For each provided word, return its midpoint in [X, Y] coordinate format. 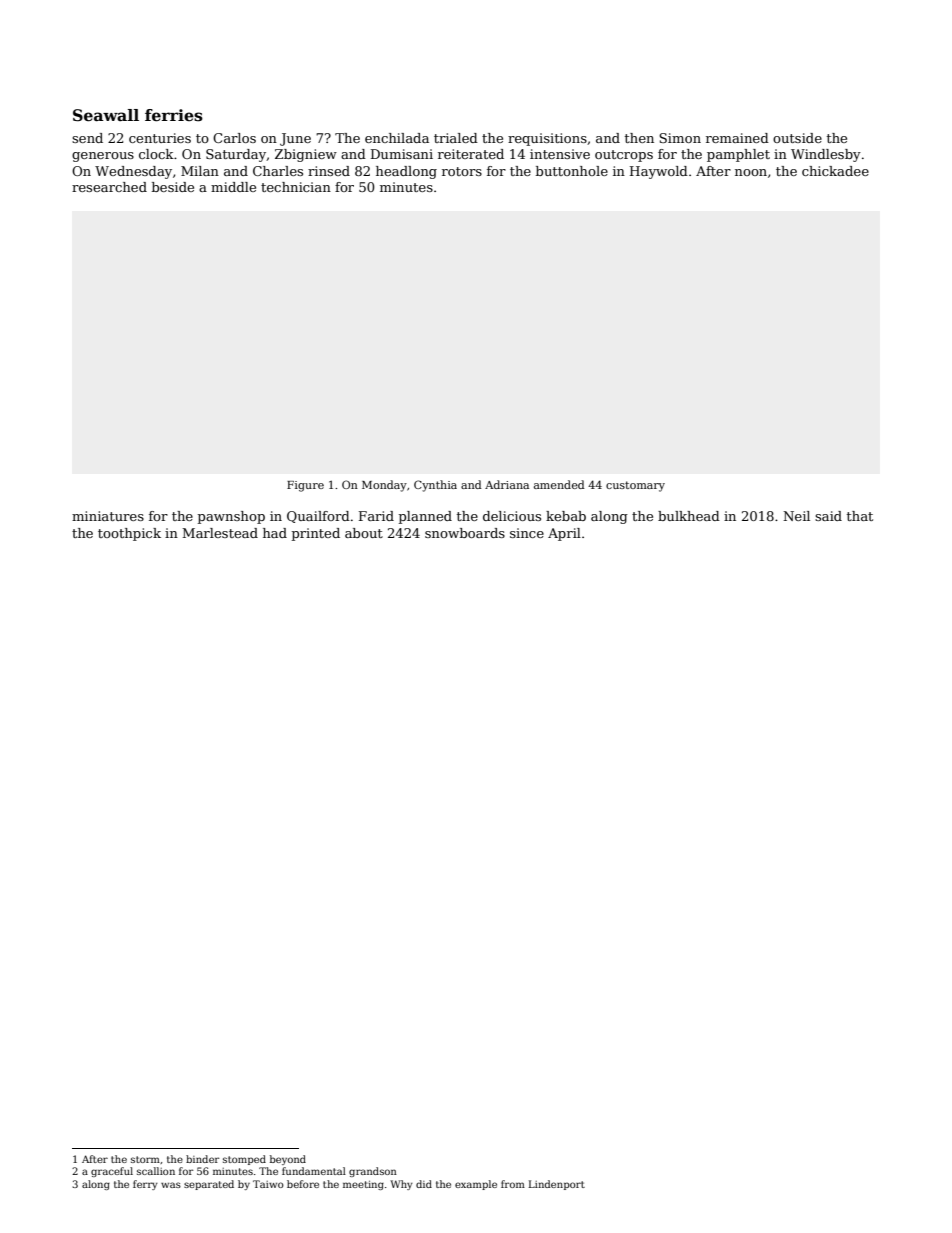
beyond [288, 1160]
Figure [305, 486]
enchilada [397, 138]
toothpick [129, 534]
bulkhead [689, 516]
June [295, 139]
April [564, 534]
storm [145, 1159]
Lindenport [557, 1185]
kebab [566, 516]
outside [797, 138]
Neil [796, 516]
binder [202, 1159]
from [513, 1184]
